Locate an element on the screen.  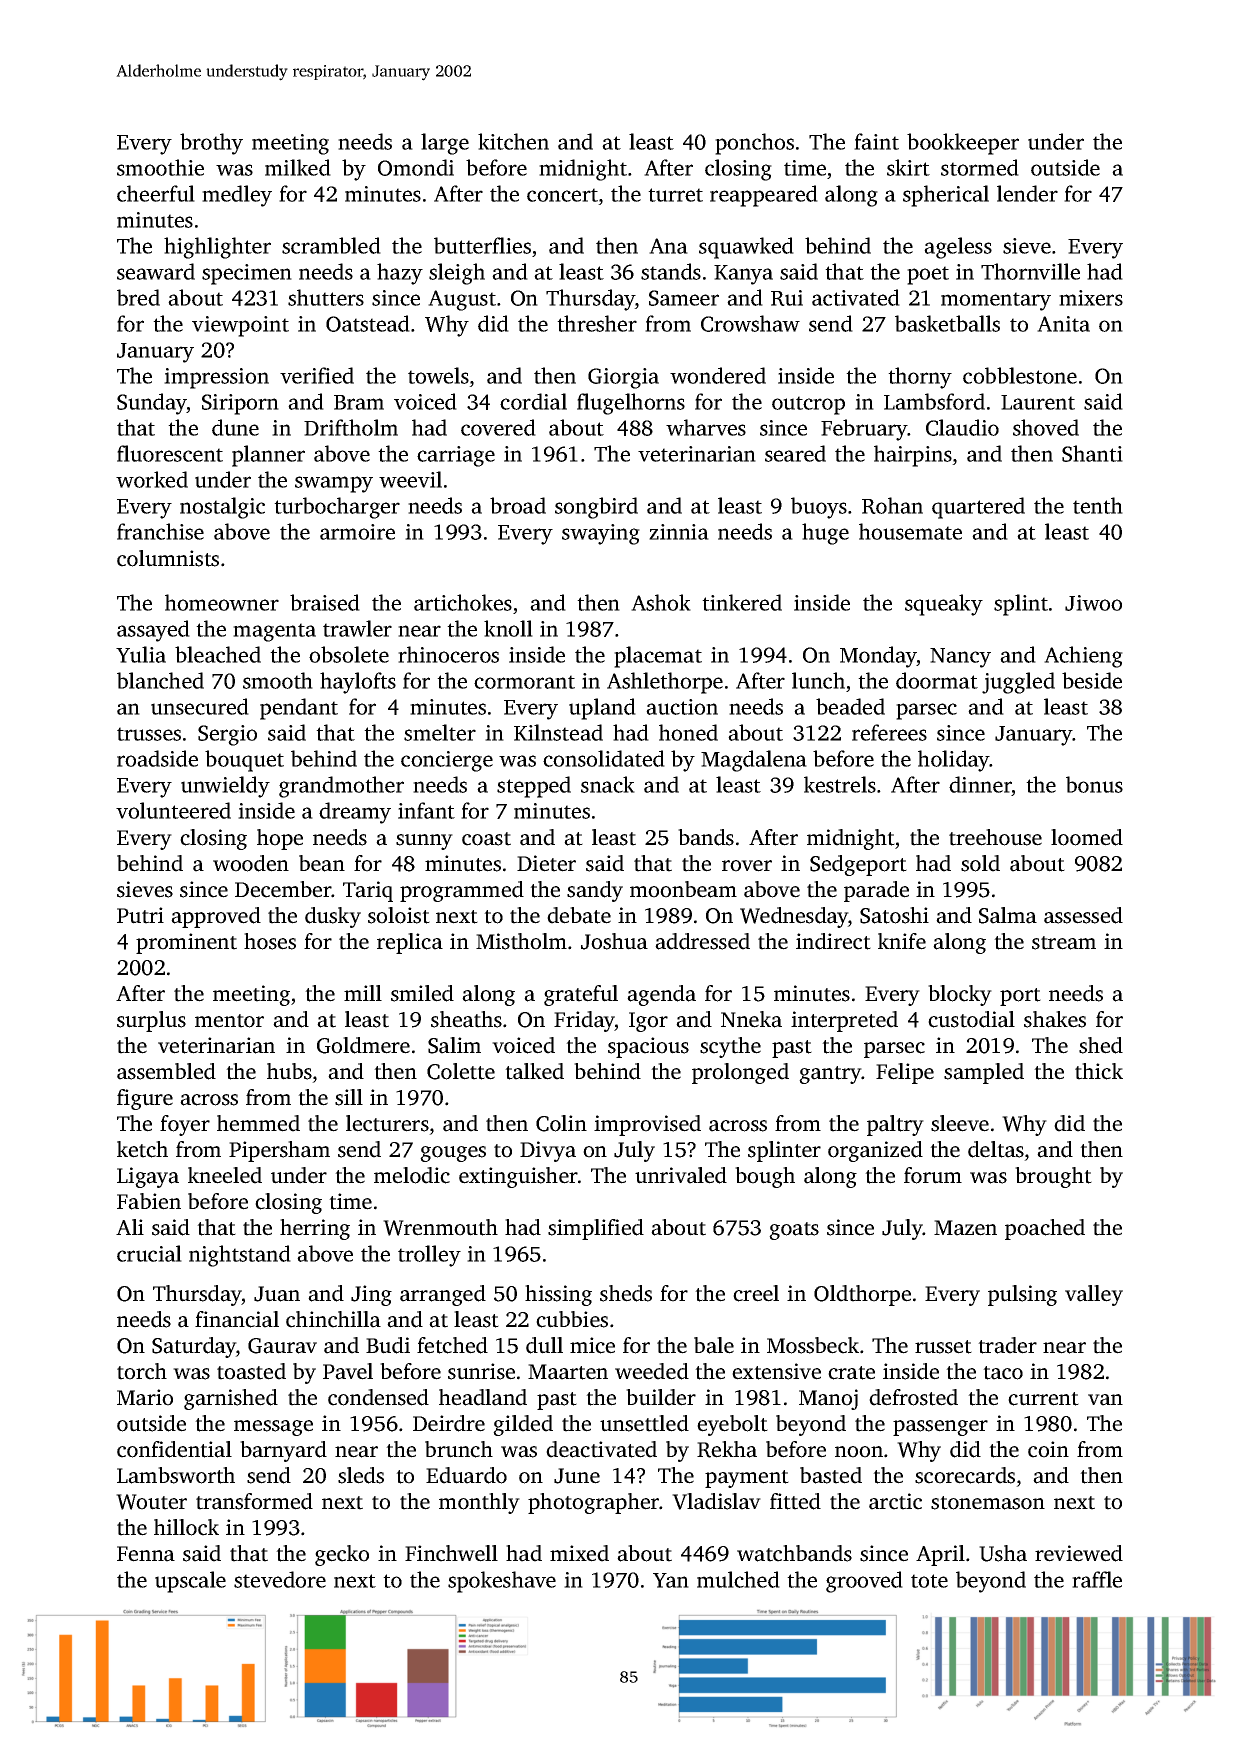
Jing is located at coordinates (371, 1295).
